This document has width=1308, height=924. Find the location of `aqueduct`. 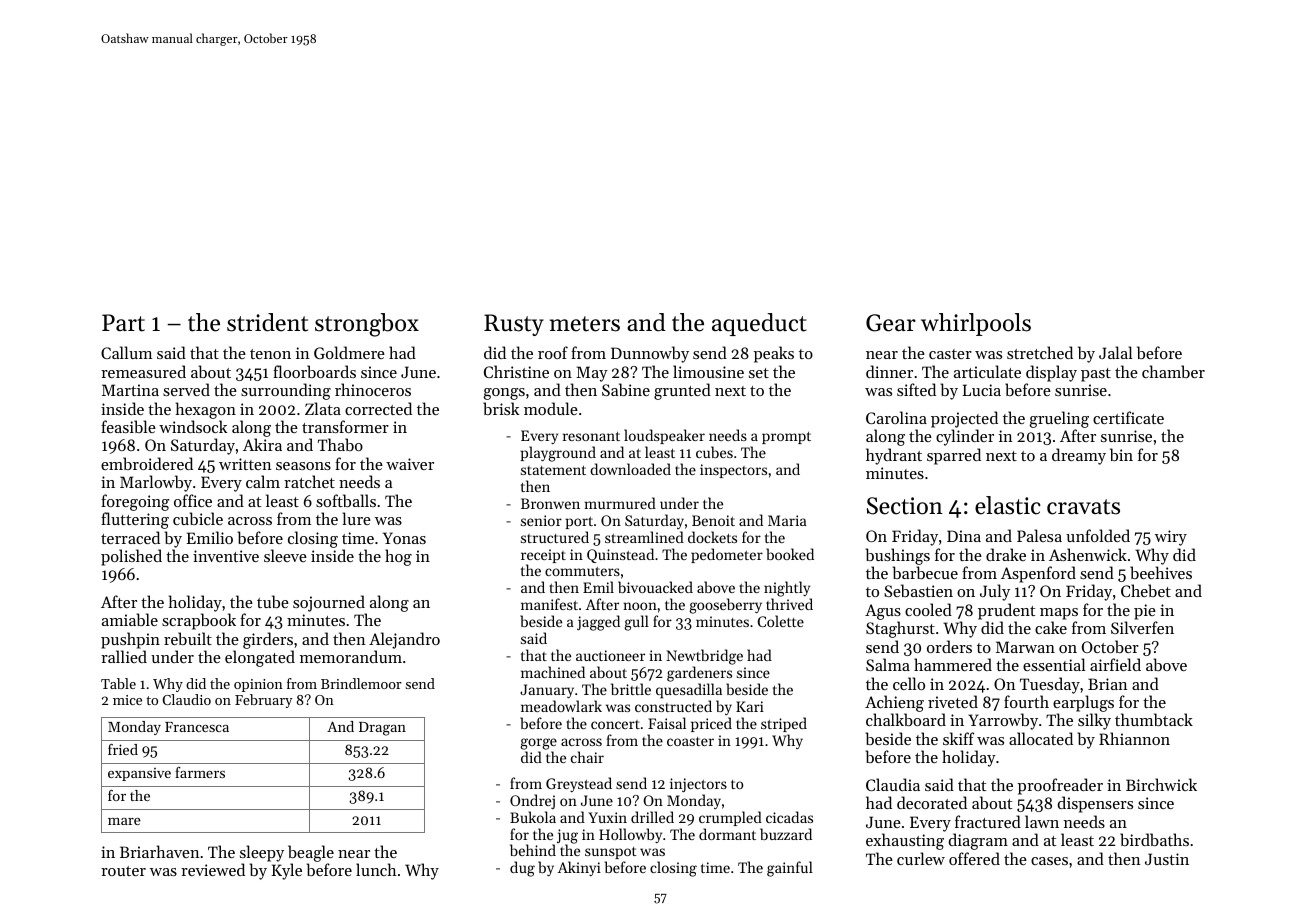

aqueduct is located at coordinates (759, 324).
